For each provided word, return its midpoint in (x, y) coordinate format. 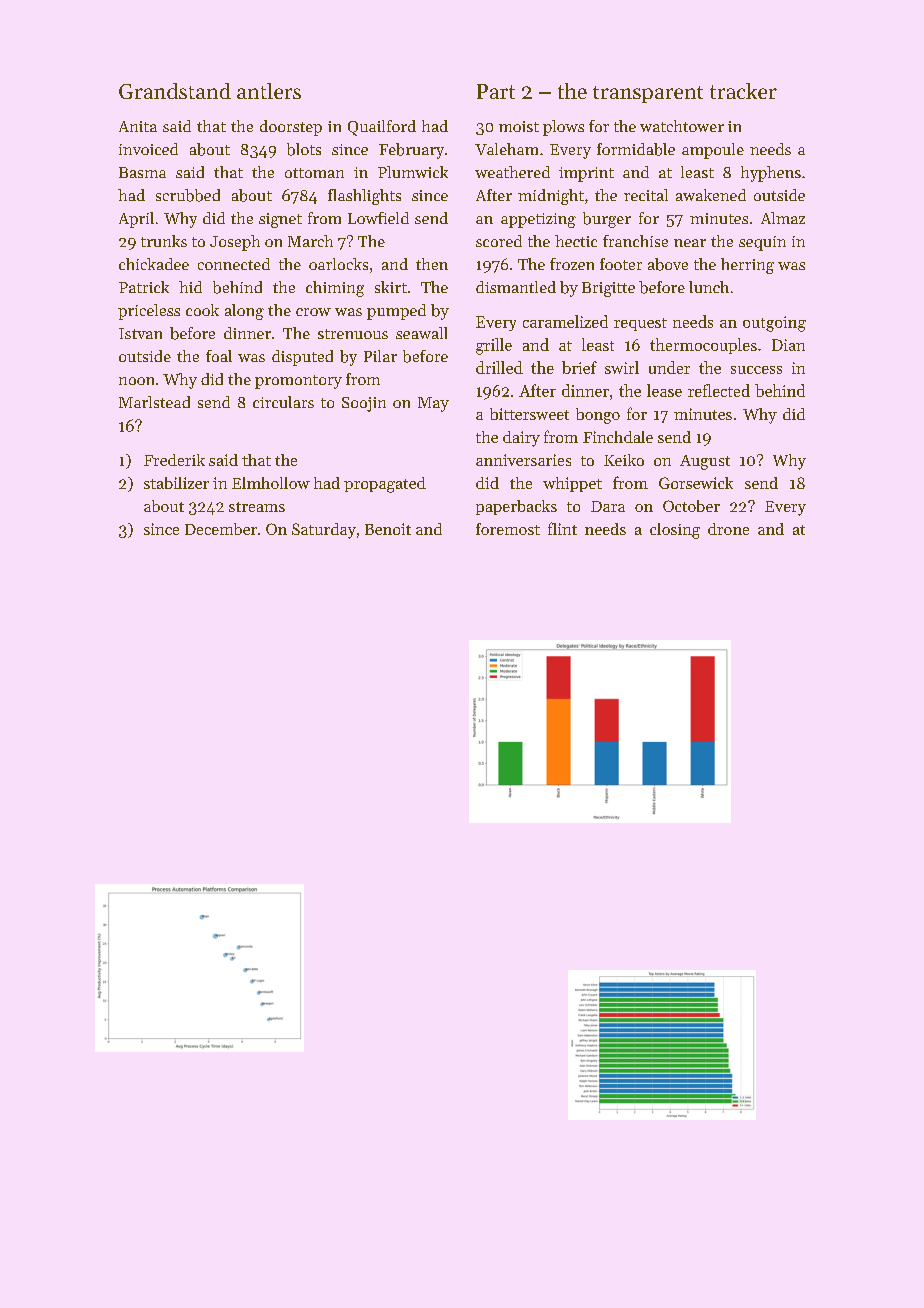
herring (747, 266)
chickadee (154, 264)
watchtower (682, 126)
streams (257, 507)
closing (675, 531)
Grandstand (175, 91)
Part (496, 91)
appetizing (538, 220)
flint (562, 528)
